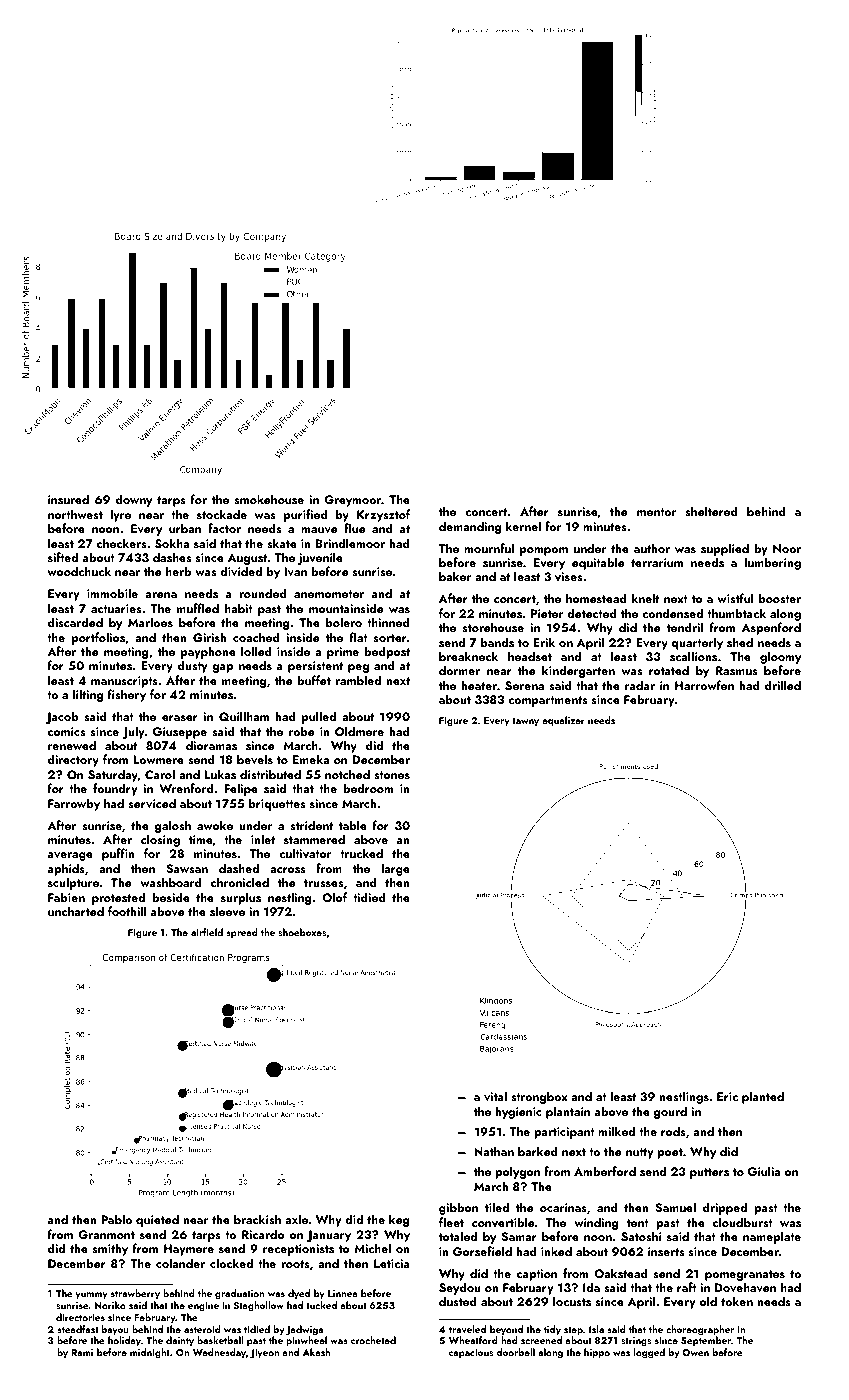 Image resolution: width=849 pixels, height=1400 pixels. Describe the element at coordinates (211, 745) in the screenshot. I see `dioramas` at that location.
